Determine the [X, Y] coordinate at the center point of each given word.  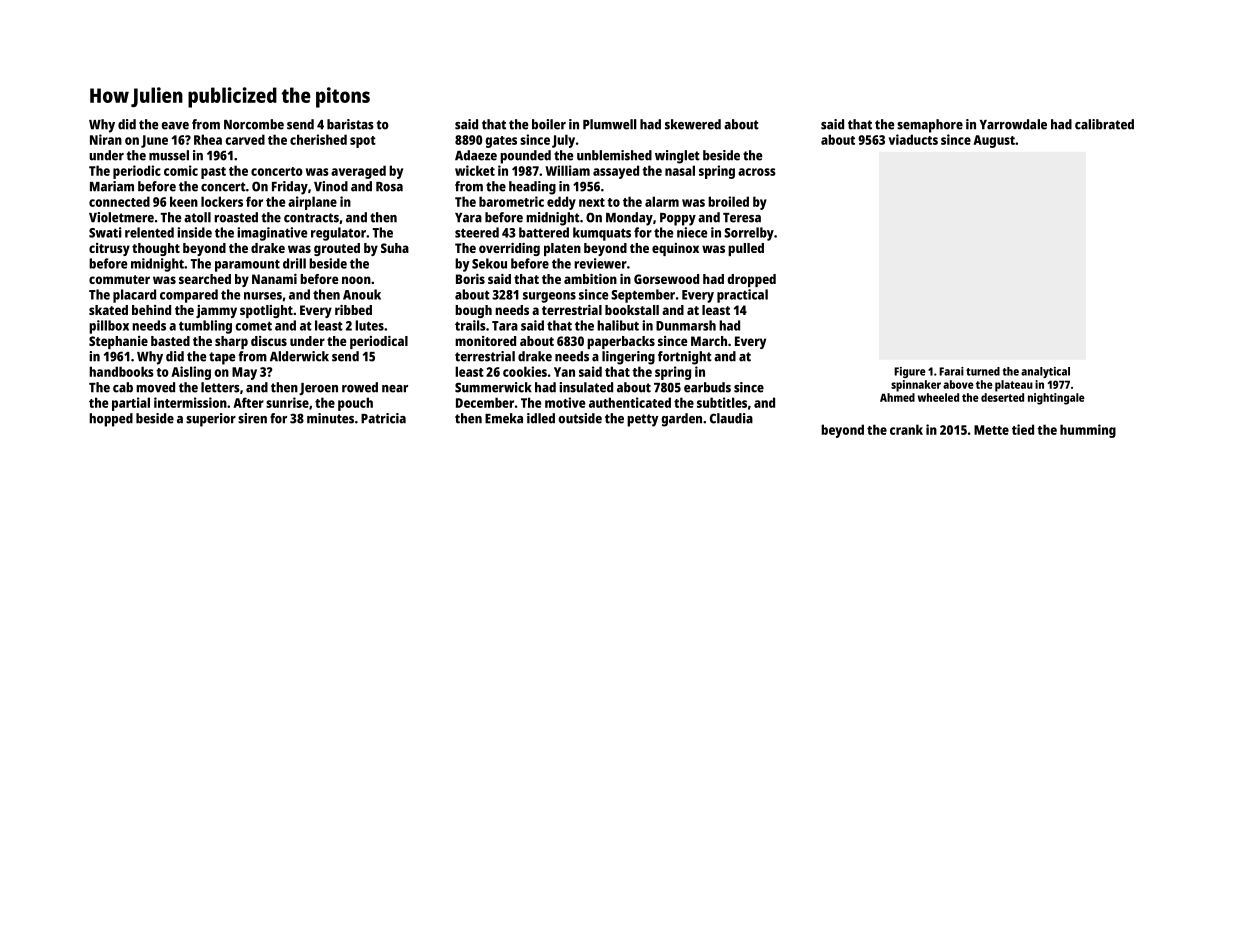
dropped [751, 280]
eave [175, 126]
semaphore [930, 126]
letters [220, 387]
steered [477, 232]
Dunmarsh [686, 325]
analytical [1045, 372]
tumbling [205, 327]
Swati [105, 232]
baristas [350, 124]
